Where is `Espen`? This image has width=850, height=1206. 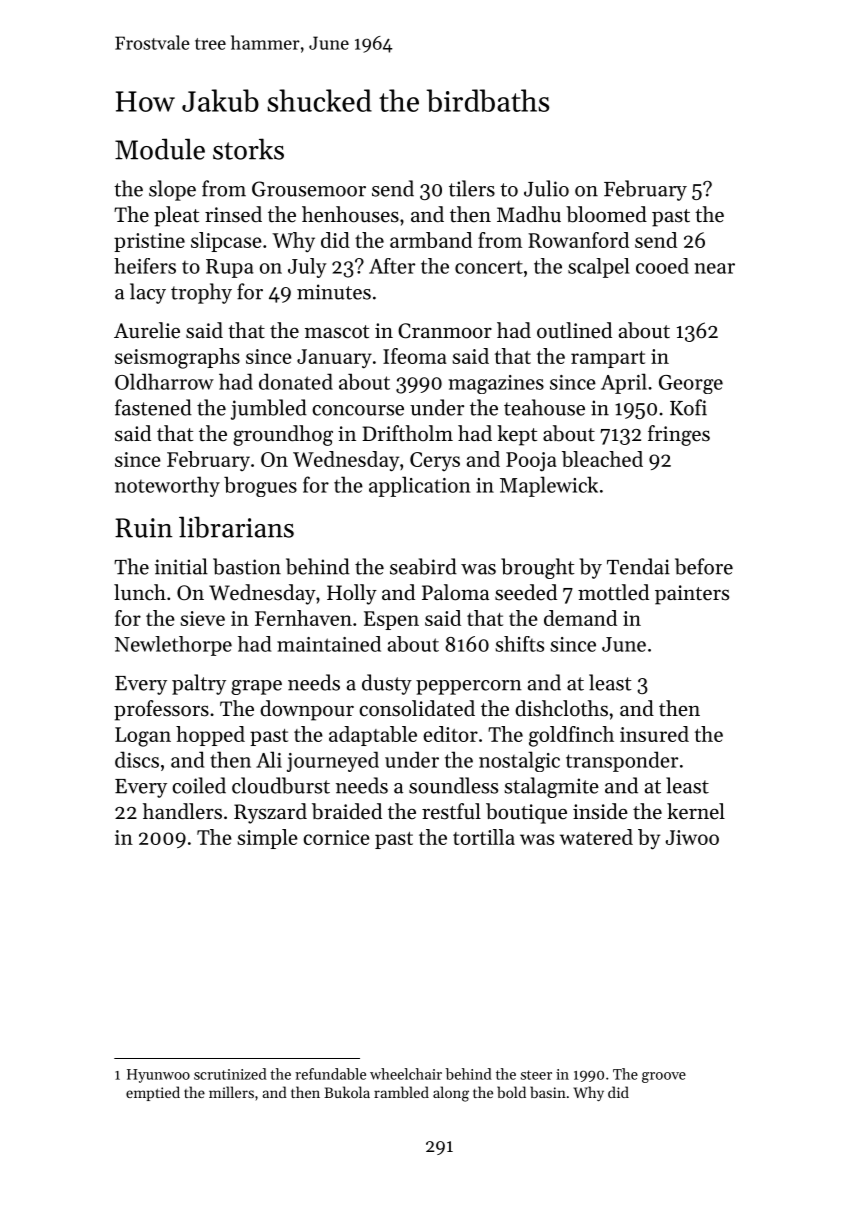
Espen is located at coordinates (391, 620).
